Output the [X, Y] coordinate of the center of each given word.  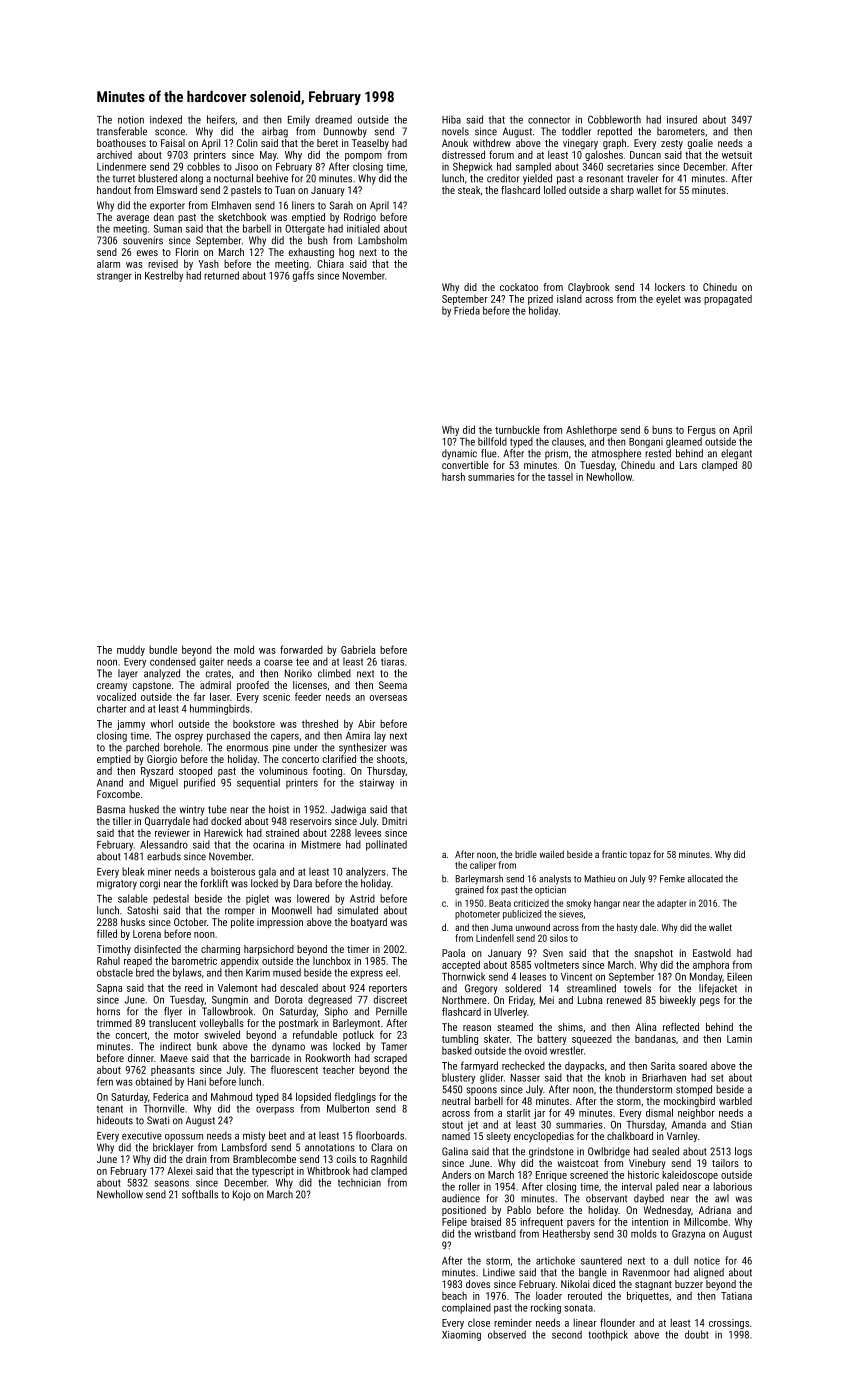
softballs [200, 1194]
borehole [182, 747]
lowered [313, 898]
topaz [640, 855]
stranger [114, 277]
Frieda [467, 310]
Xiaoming [461, 1336]
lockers [670, 287]
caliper [483, 866]
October [190, 922]
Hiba [451, 119]
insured [682, 119]
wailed [551, 854]
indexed [166, 119]
